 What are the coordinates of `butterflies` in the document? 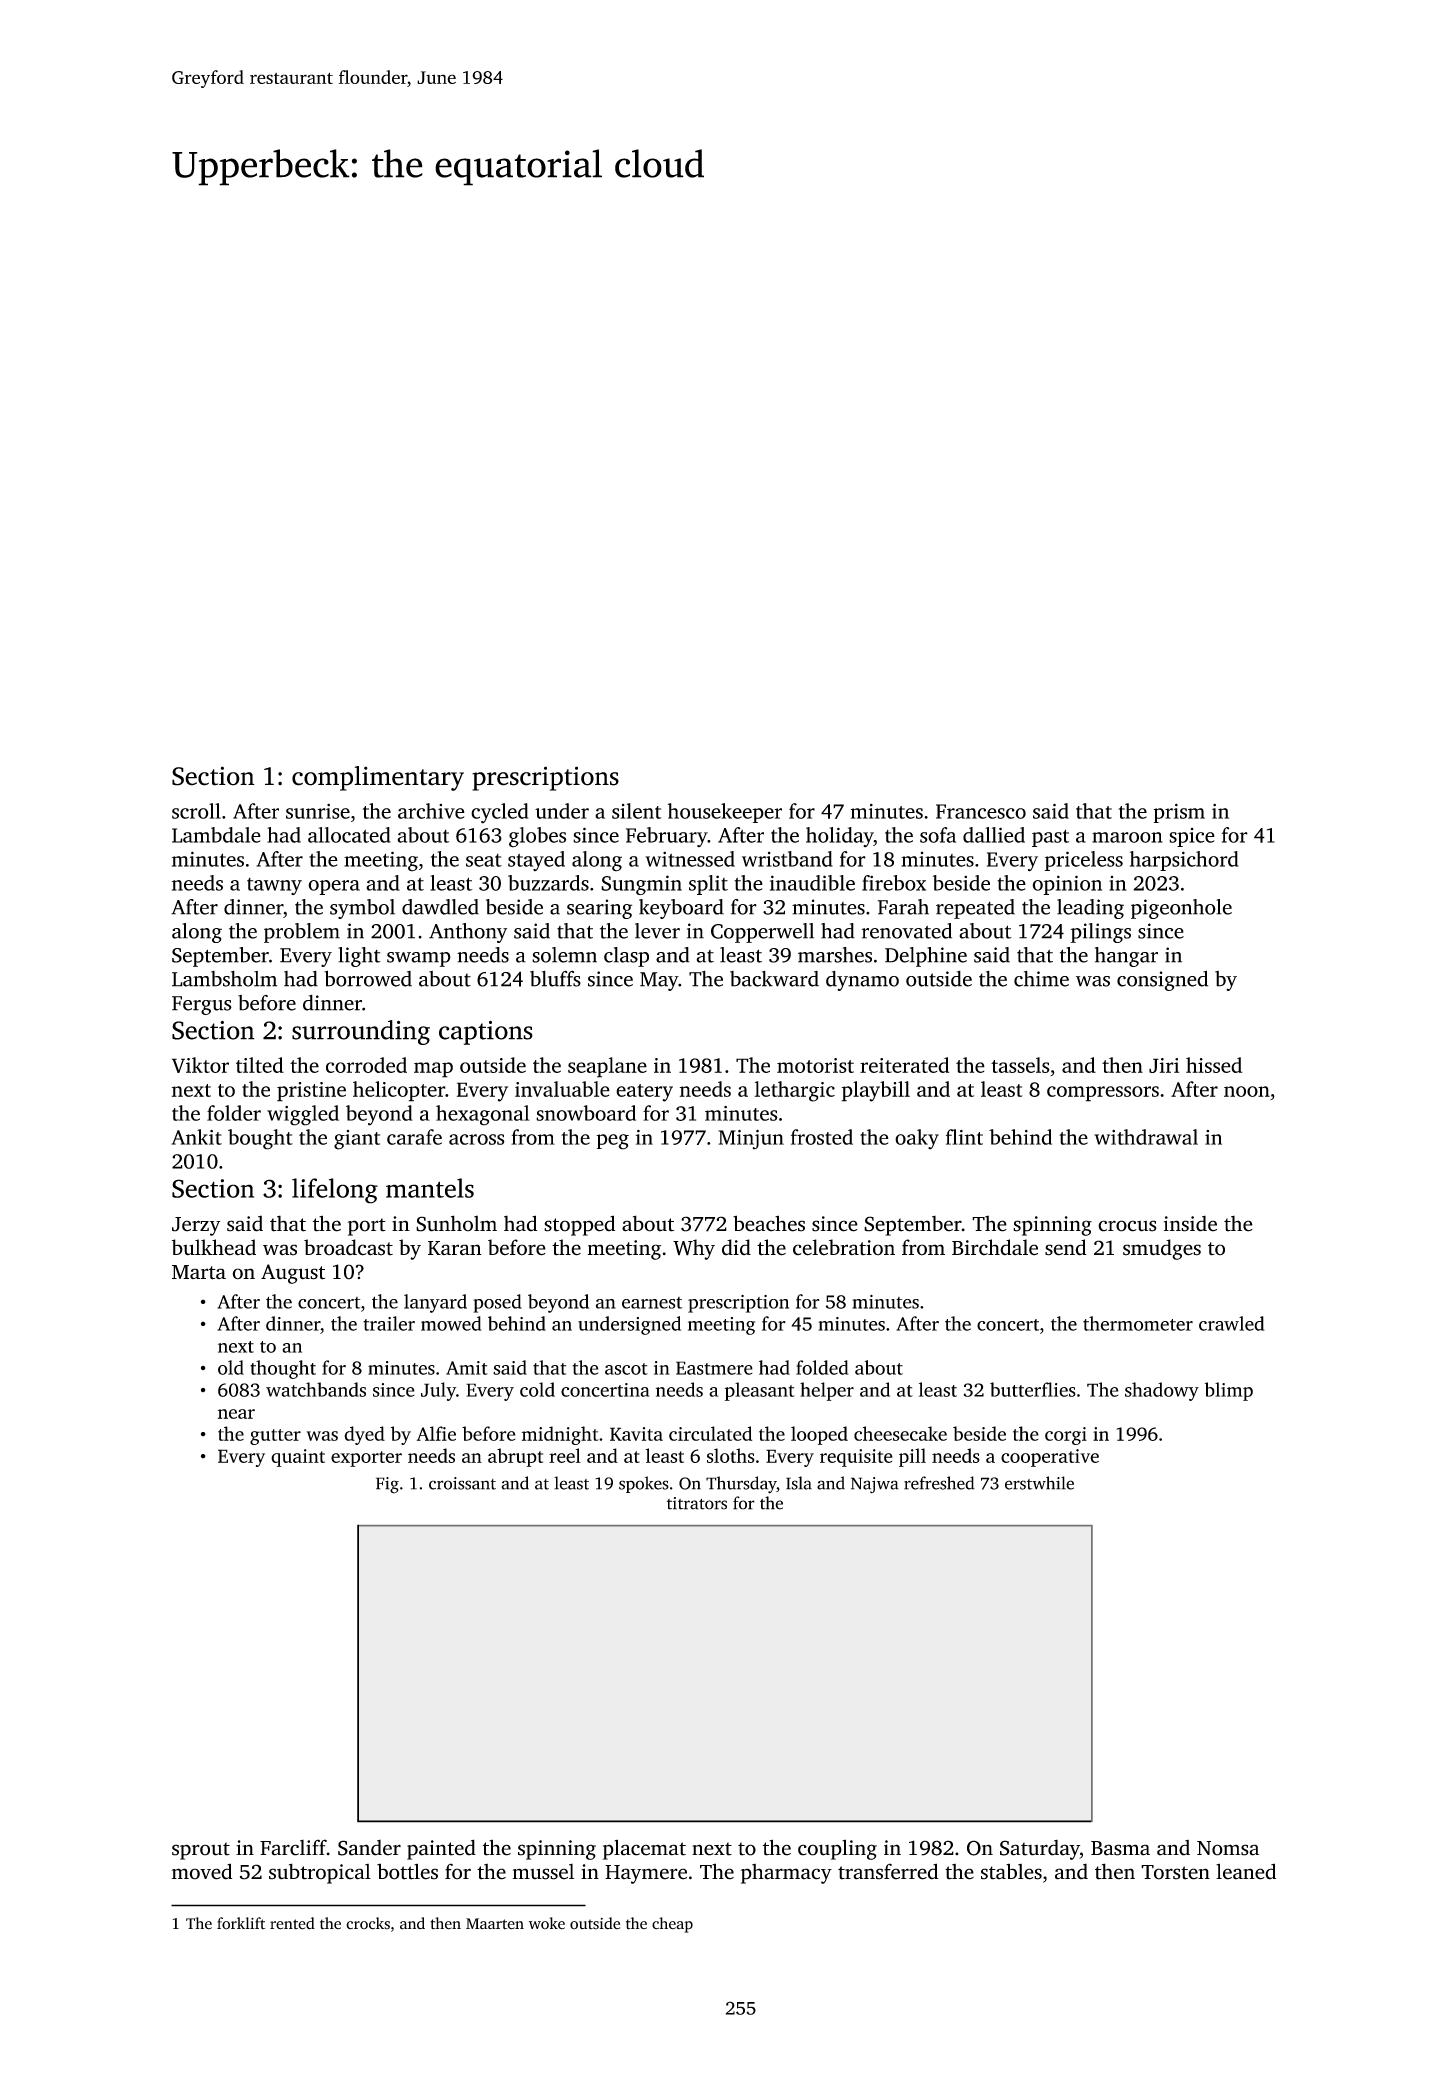 It's located at (1033, 1389).
